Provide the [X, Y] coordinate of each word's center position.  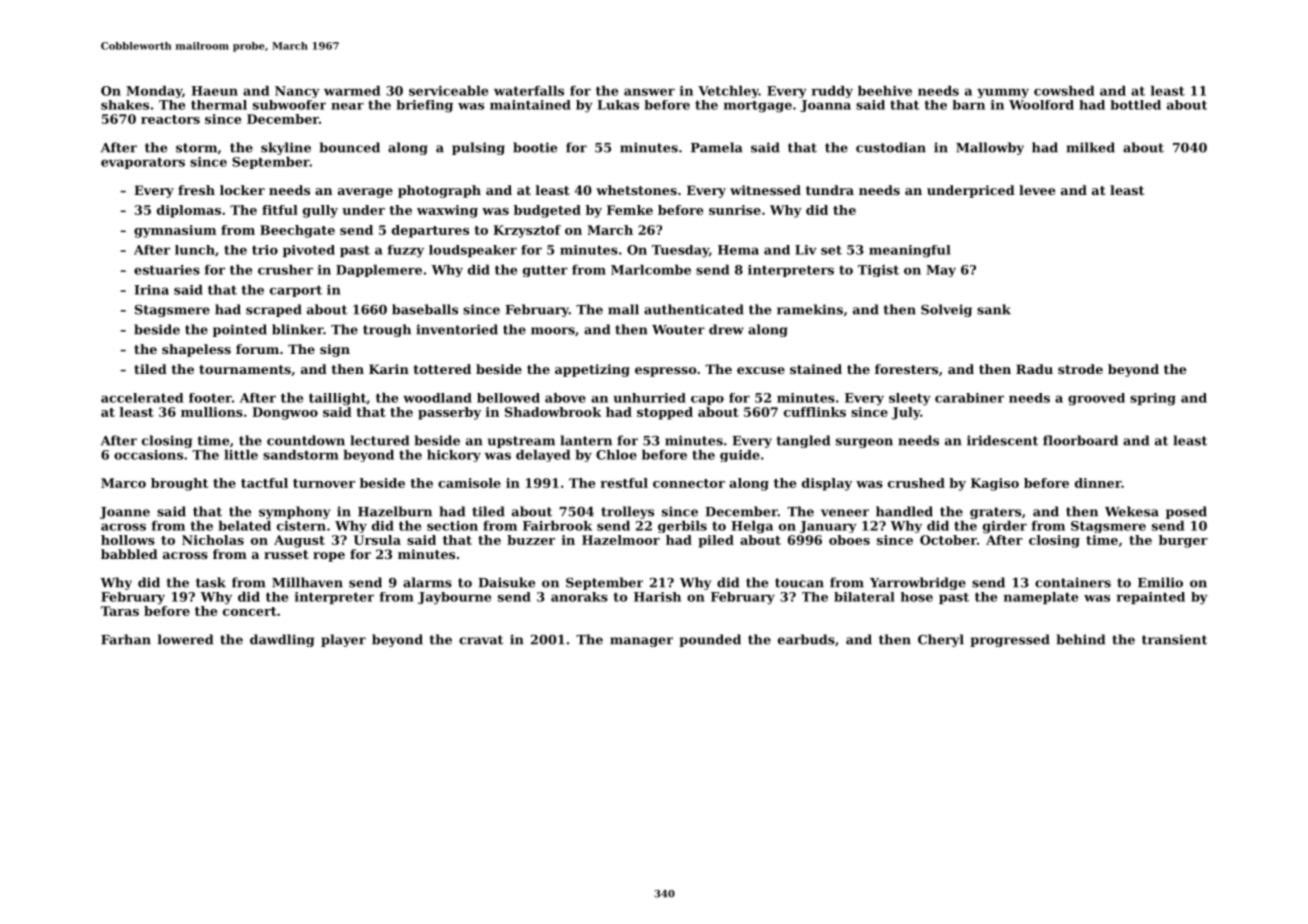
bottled [1136, 105]
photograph [439, 191]
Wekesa [1132, 511]
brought [179, 484]
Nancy [297, 92]
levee [1037, 190]
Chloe [616, 455]
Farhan [126, 639]
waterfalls [529, 91]
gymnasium [175, 231]
